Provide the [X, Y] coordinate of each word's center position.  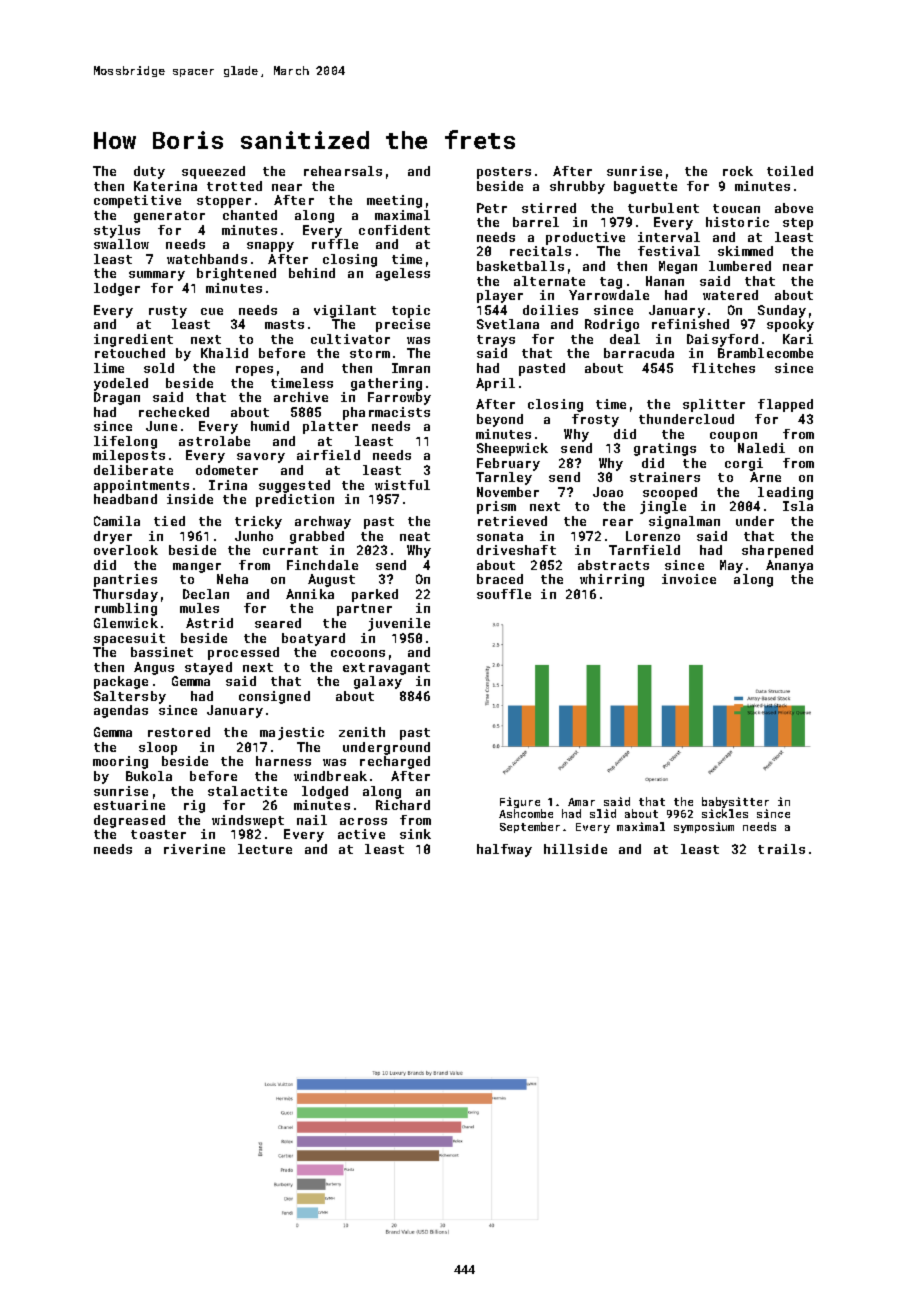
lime [109, 368]
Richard [403, 805]
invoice [689, 579]
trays [496, 341]
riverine [194, 849]
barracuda [639, 353]
